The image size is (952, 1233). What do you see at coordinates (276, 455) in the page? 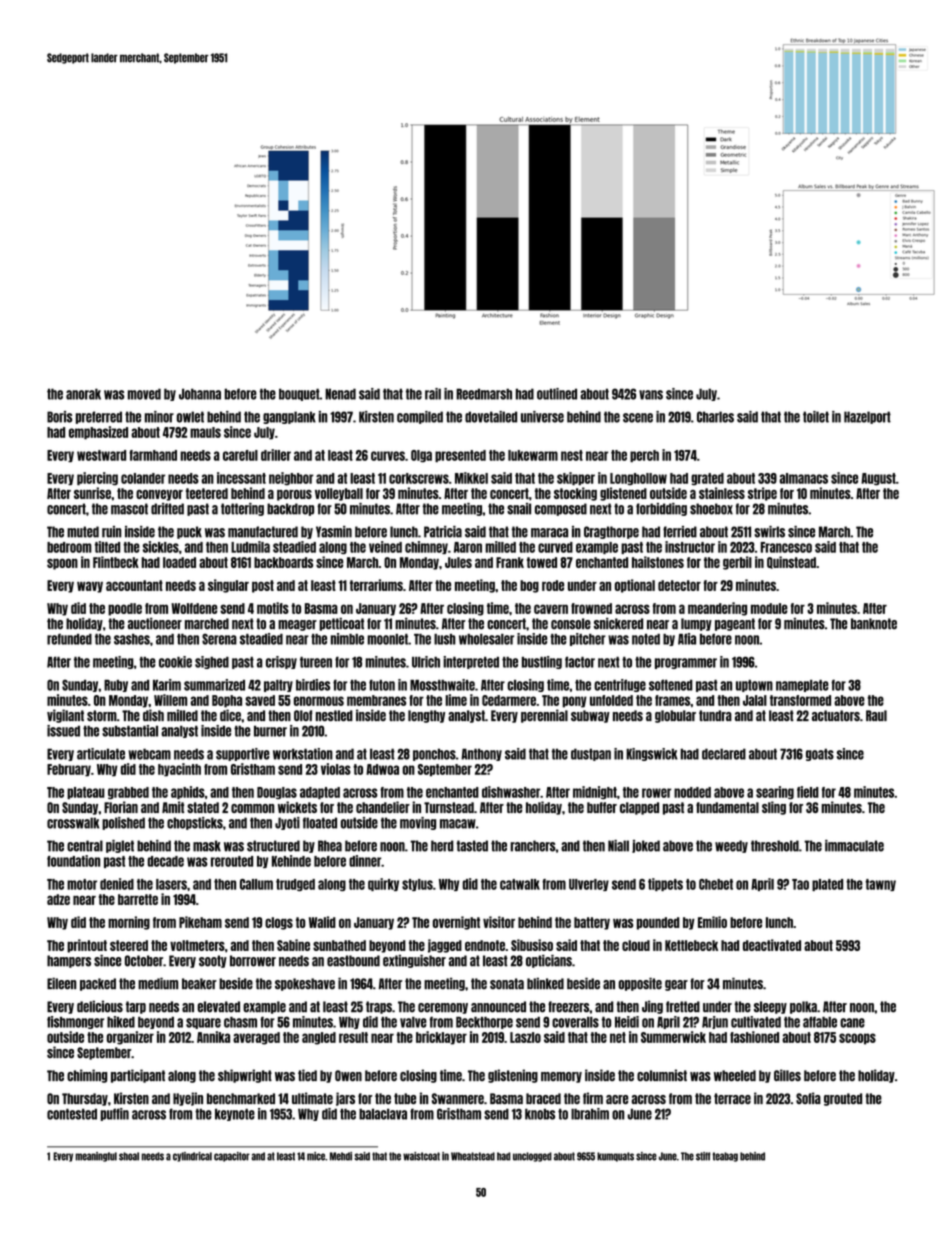
I see `driller` at bounding box center [276, 455].
